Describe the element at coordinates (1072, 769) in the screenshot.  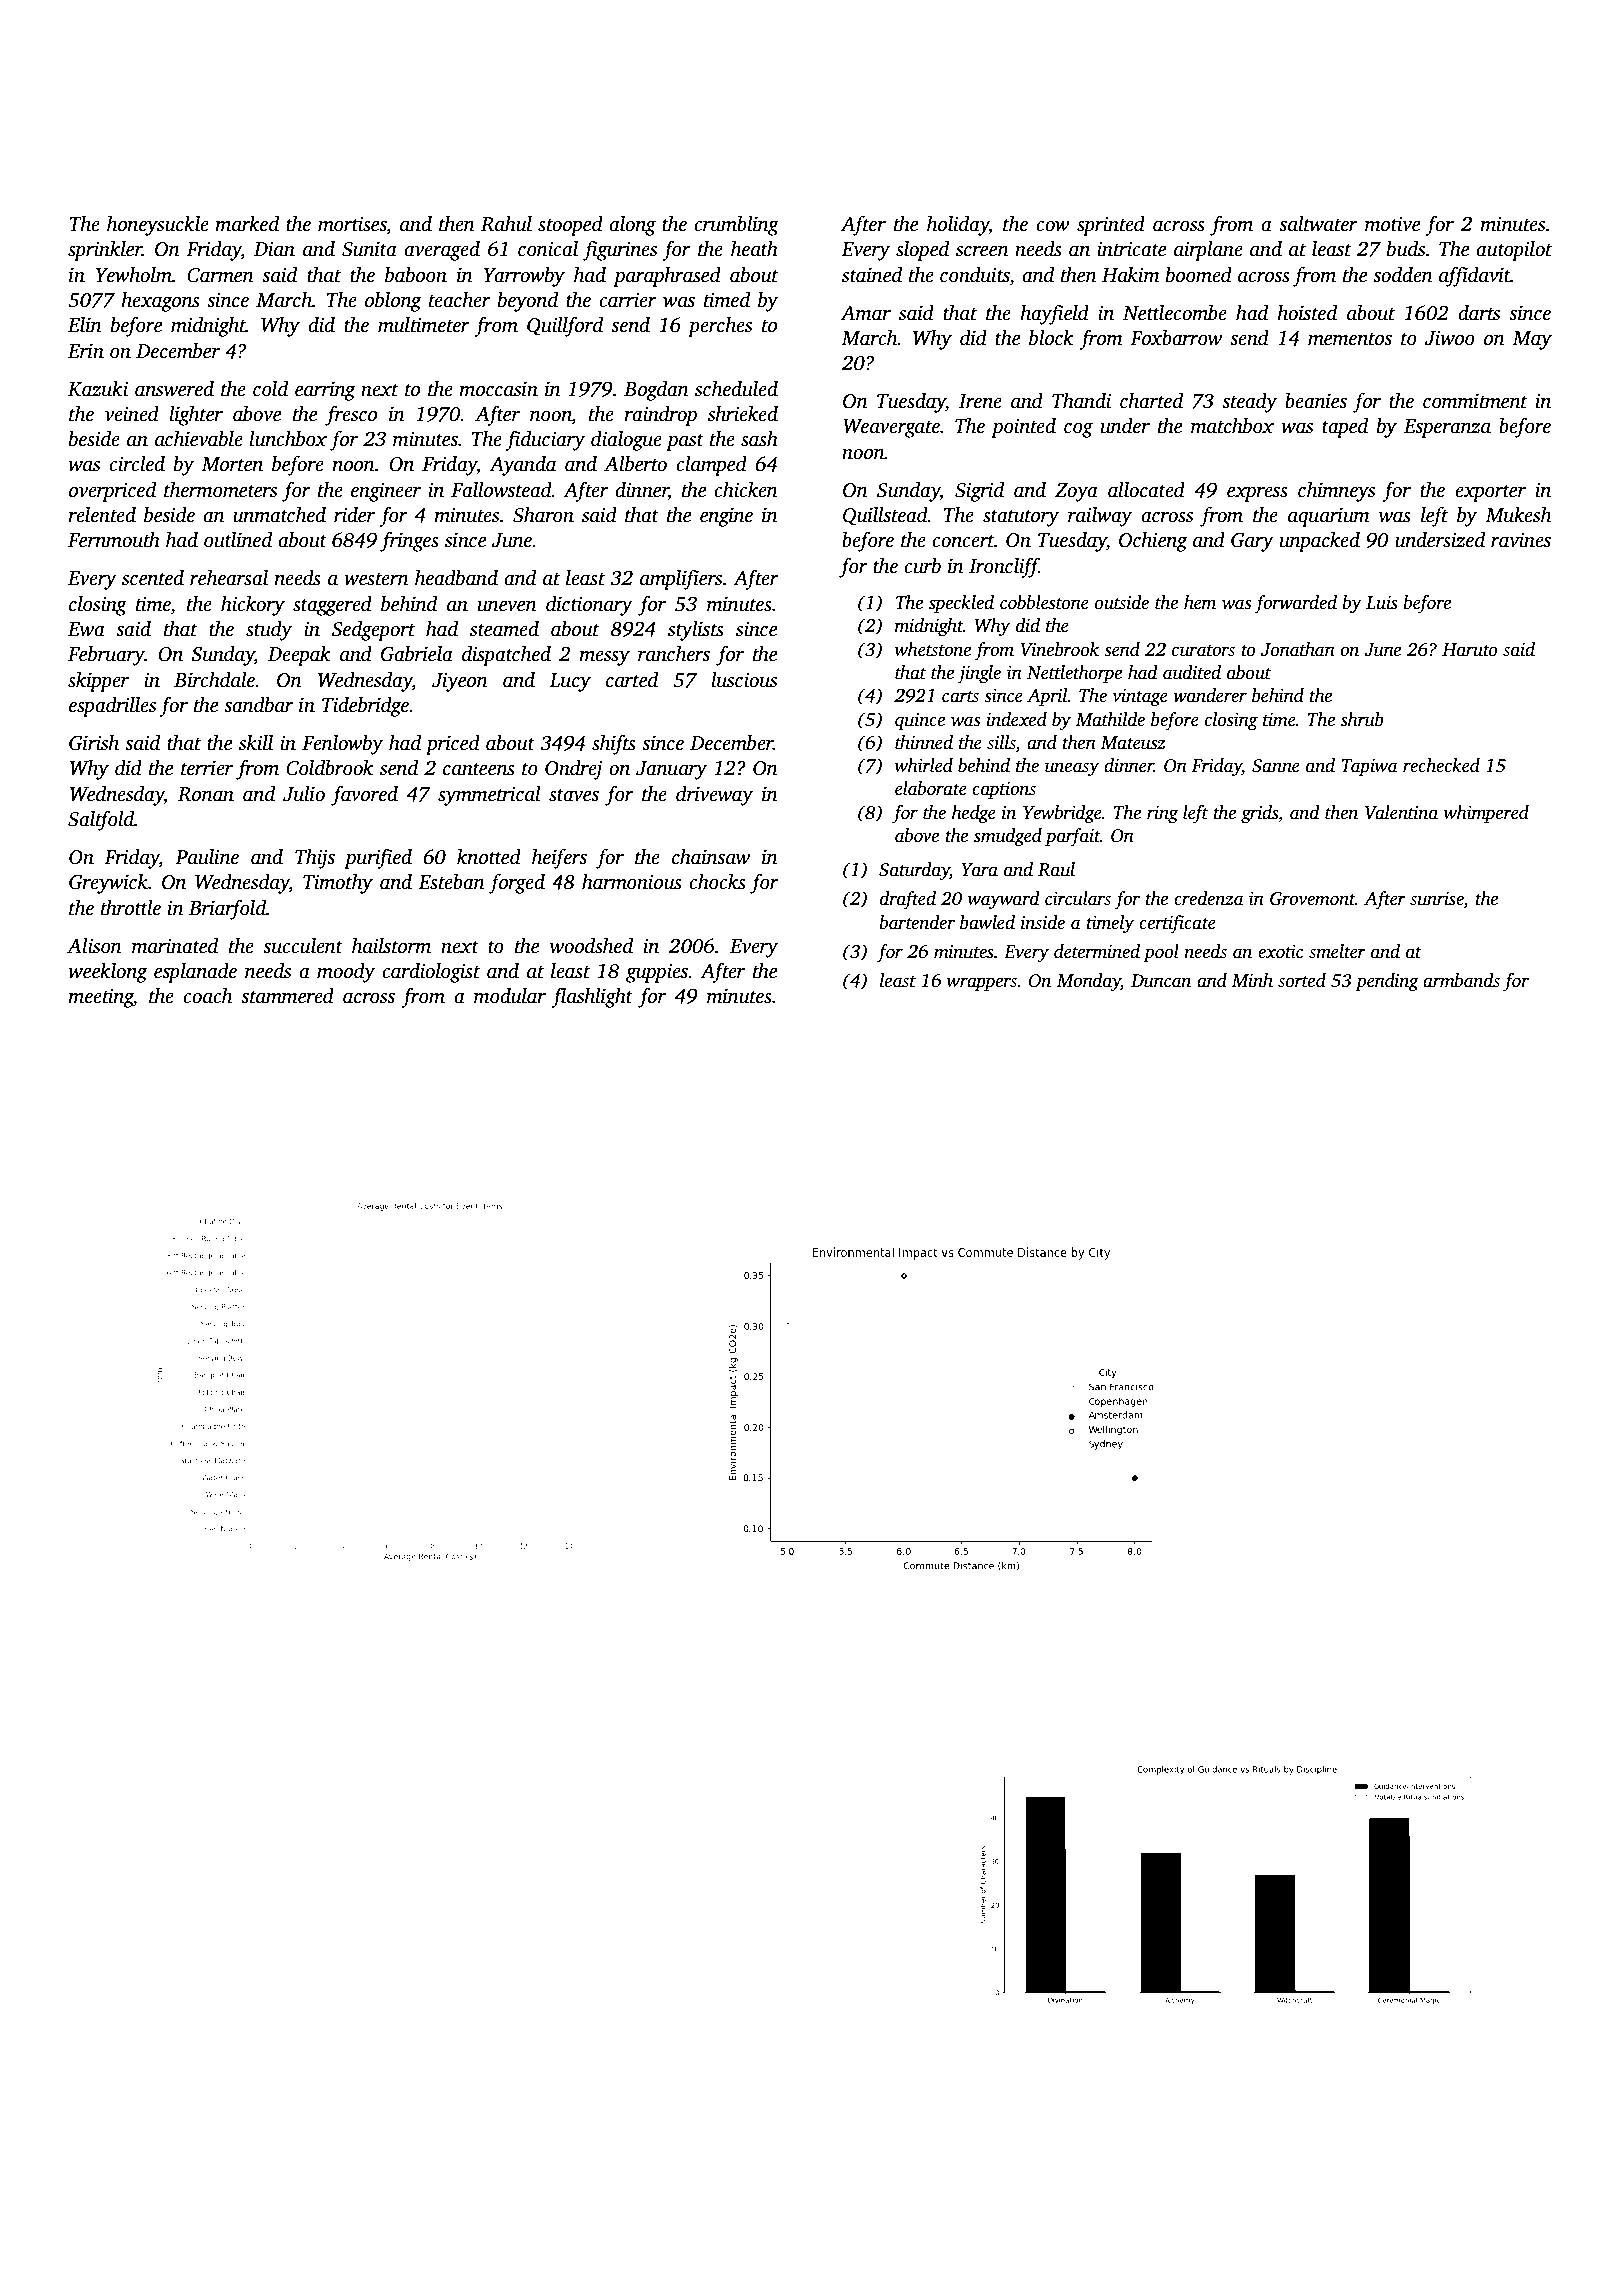
I see `uneasy` at that location.
